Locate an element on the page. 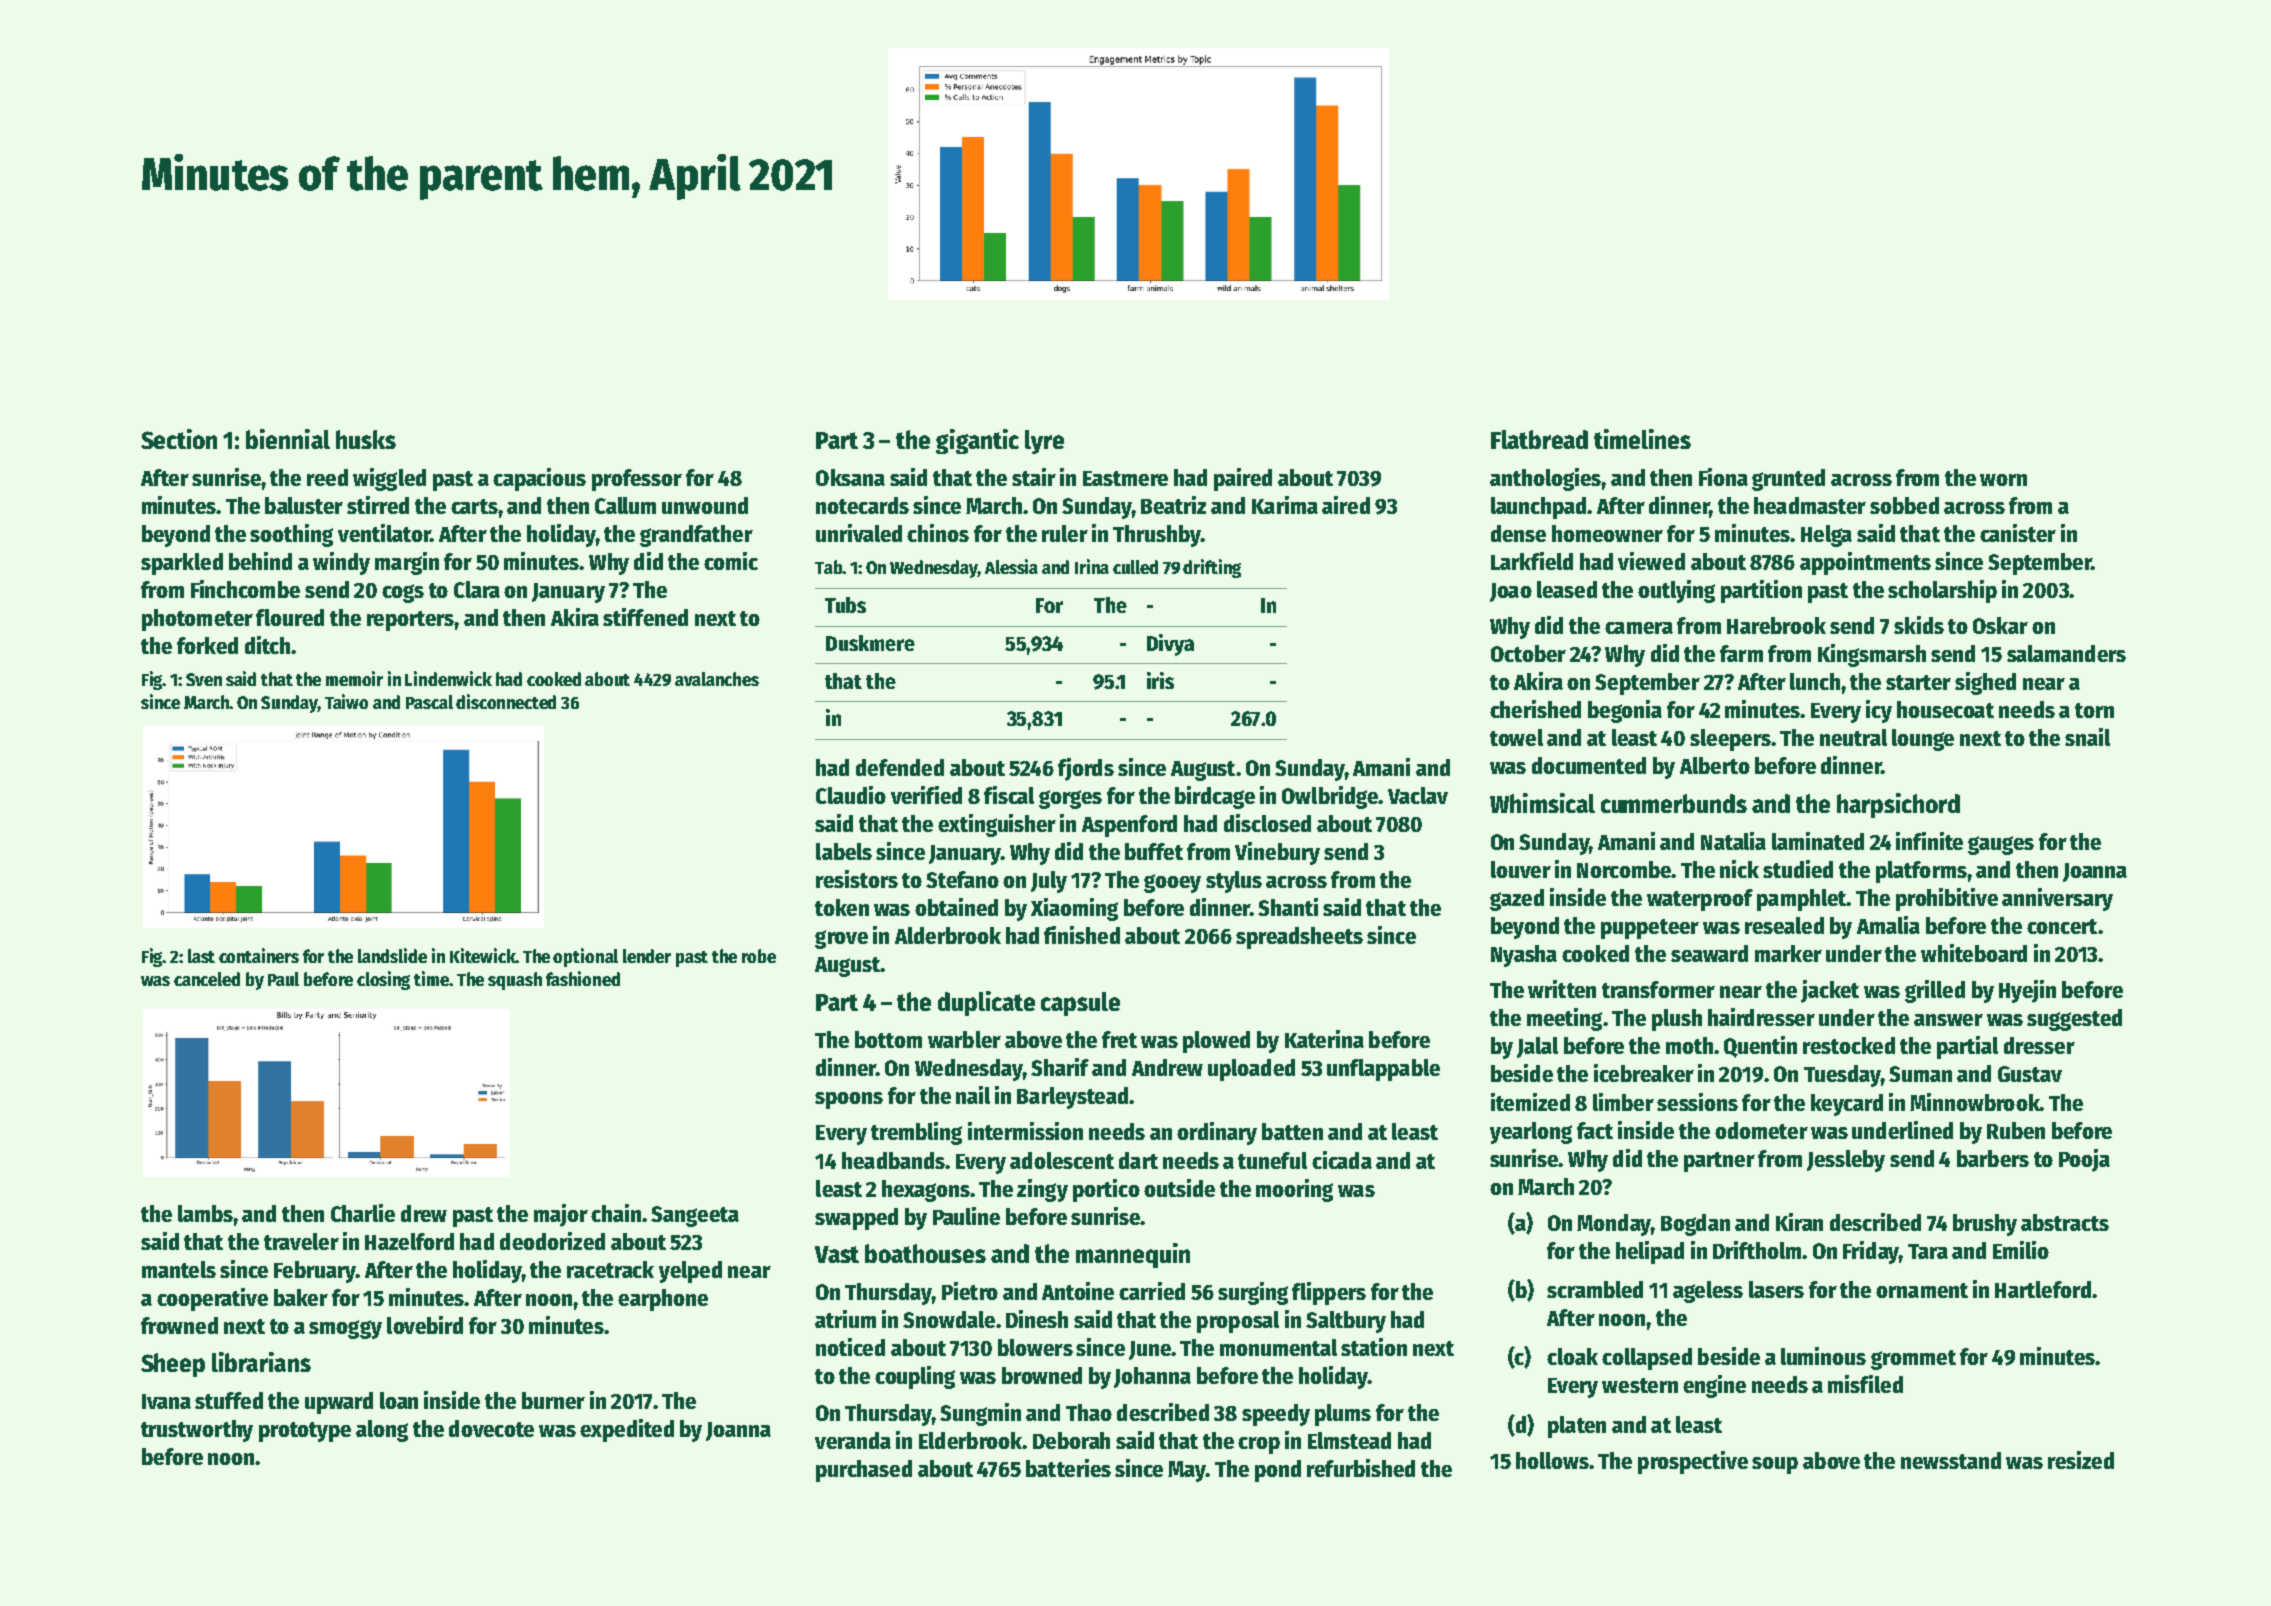  smoggy is located at coordinates (345, 1329).
